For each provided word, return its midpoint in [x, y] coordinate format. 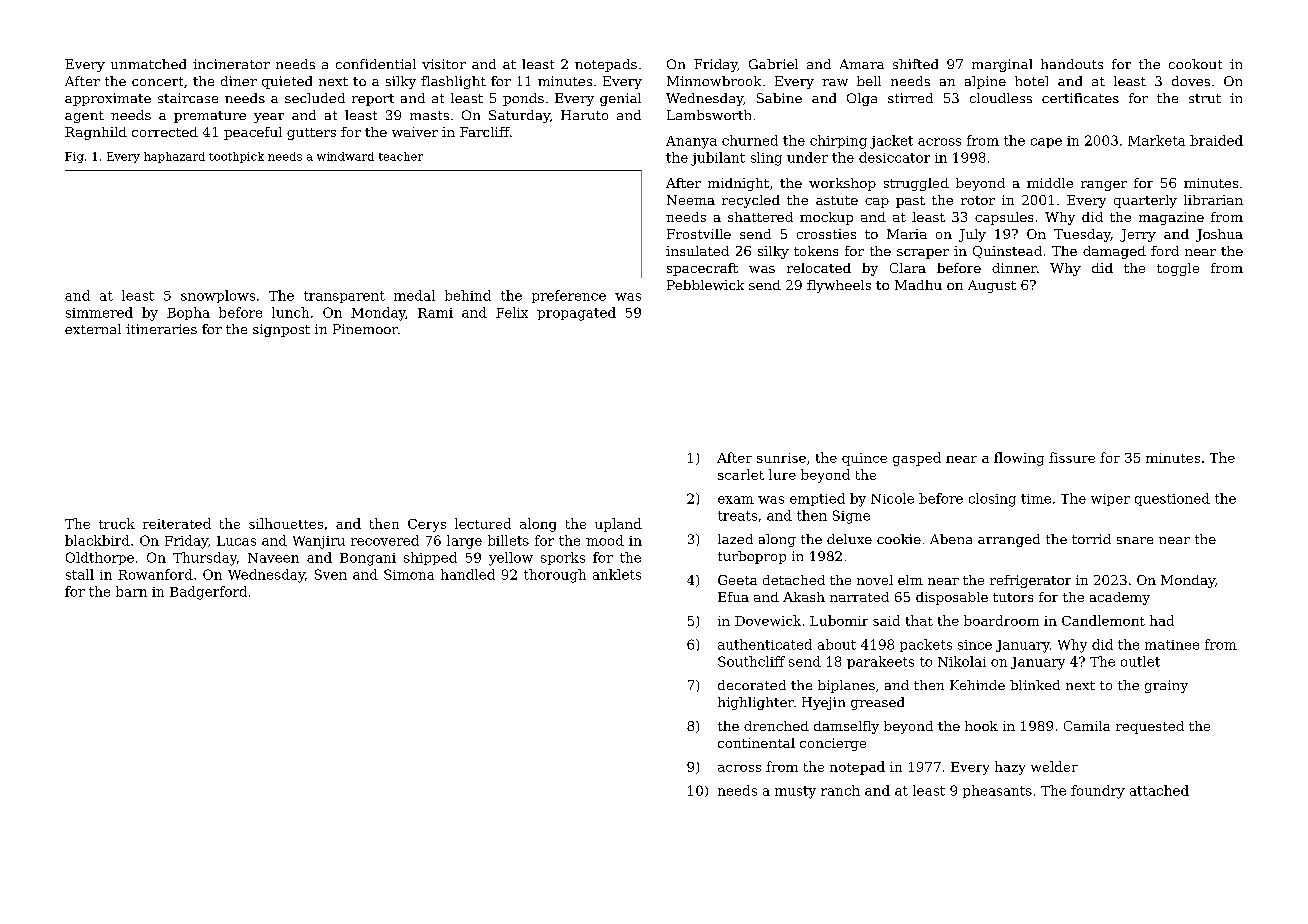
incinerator [231, 64]
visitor [444, 64]
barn [131, 591]
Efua [733, 597]
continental [756, 743]
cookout [1195, 64]
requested [1150, 727]
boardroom [1001, 620]
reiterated [177, 523]
